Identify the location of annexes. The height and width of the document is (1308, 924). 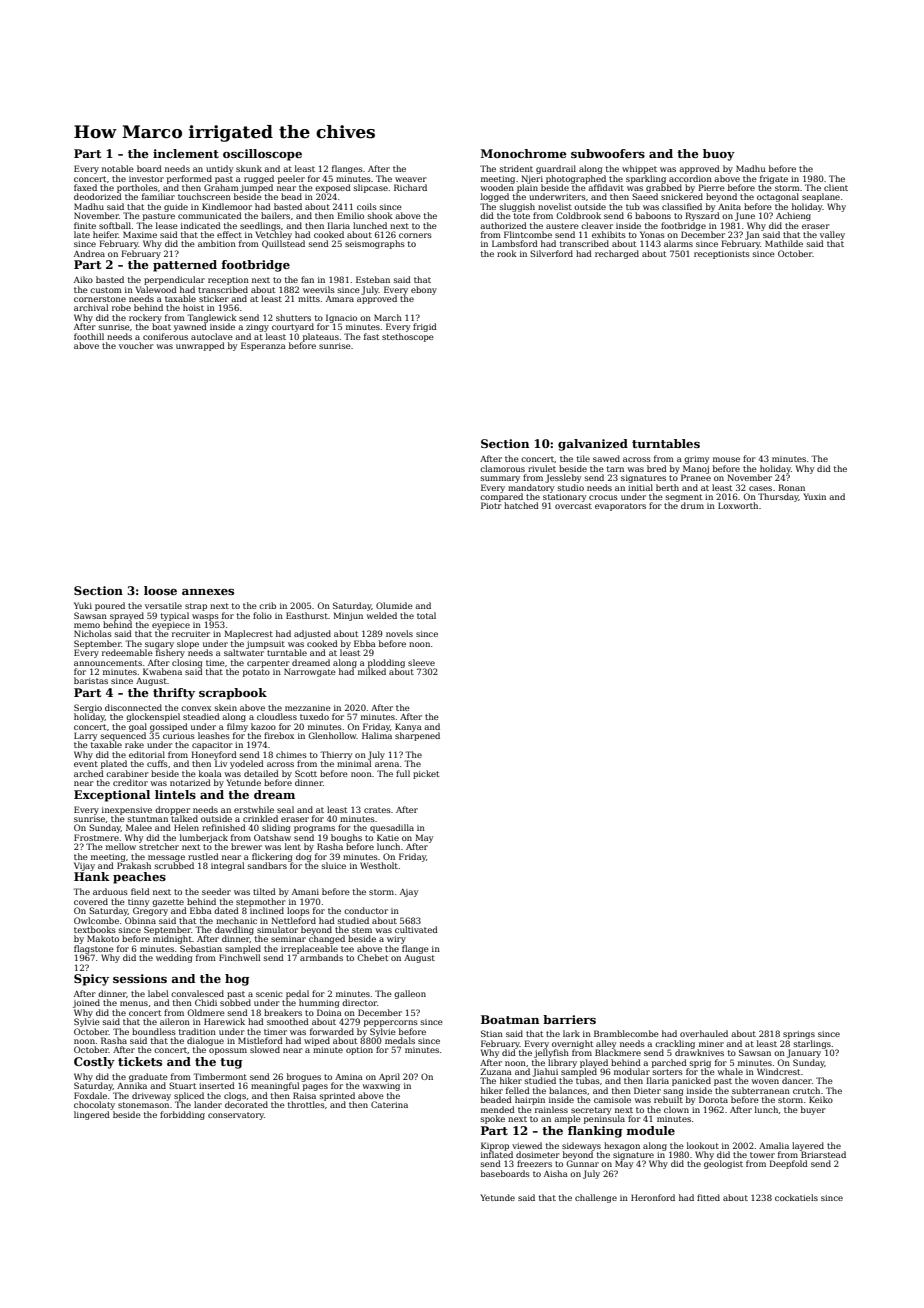
(208, 592).
